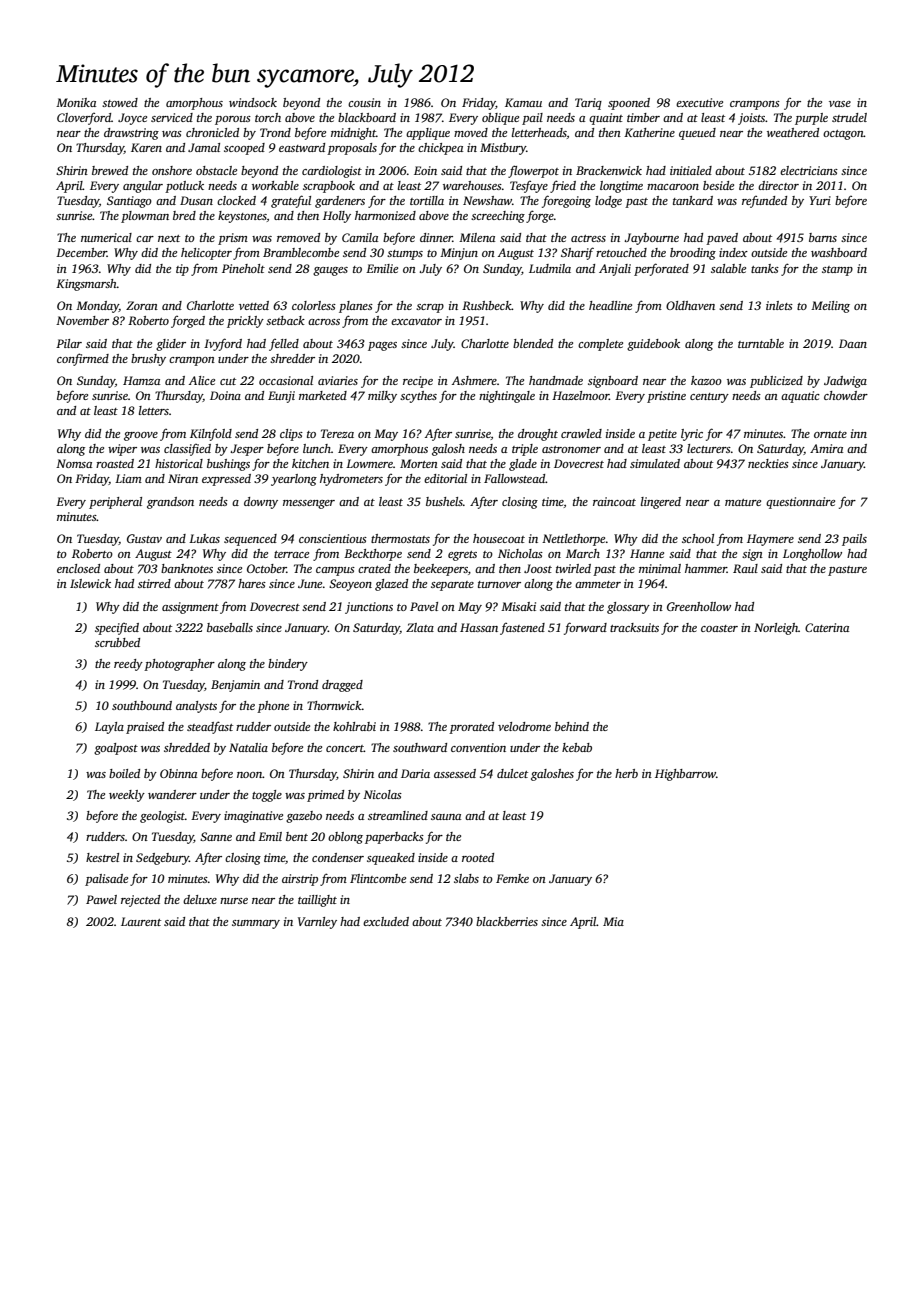  I want to click on Highbarrow, so click(685, 775).
